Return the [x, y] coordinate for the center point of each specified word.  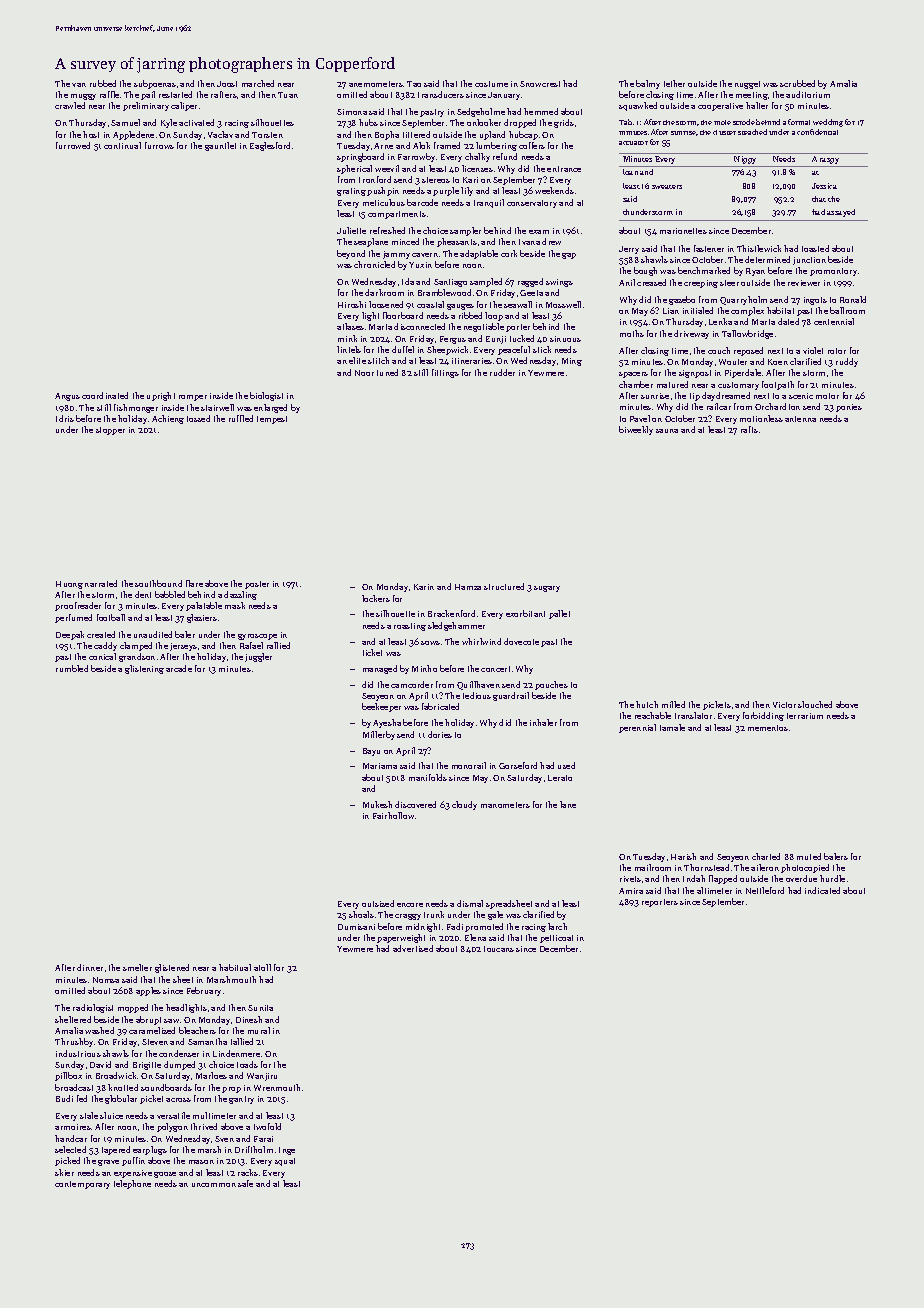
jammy [396, 255]
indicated [822, 890]
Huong [69, 585]
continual [122, 145]
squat [285, 1162]
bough [645, 271]
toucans [499, 949]
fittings [445, 373]
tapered [116, 1150]
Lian [671, 311]
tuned [387, 372]
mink [347, 338]
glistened [172, 968]
